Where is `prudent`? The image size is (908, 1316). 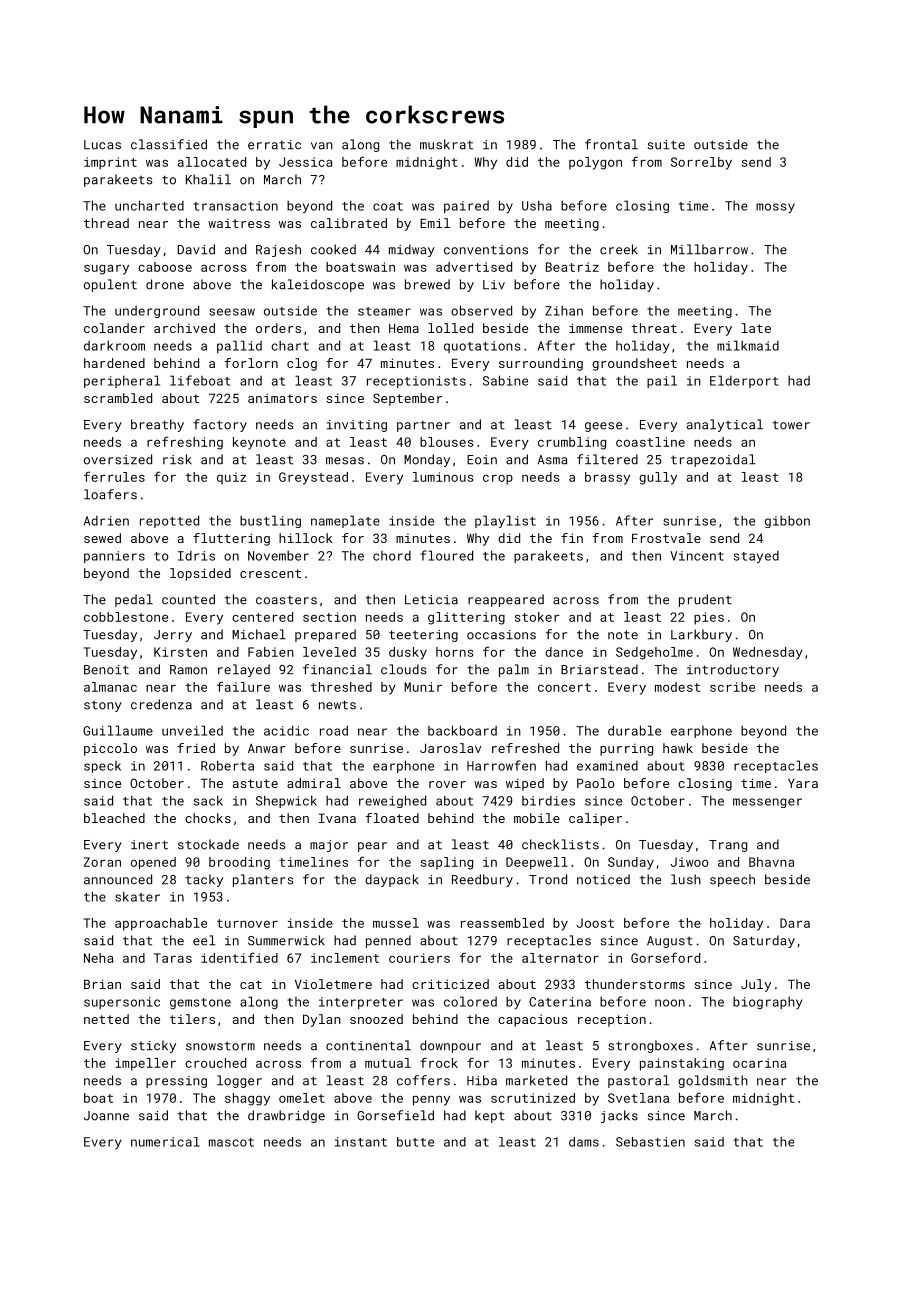
prudent is located at coordinates (705, 600).
